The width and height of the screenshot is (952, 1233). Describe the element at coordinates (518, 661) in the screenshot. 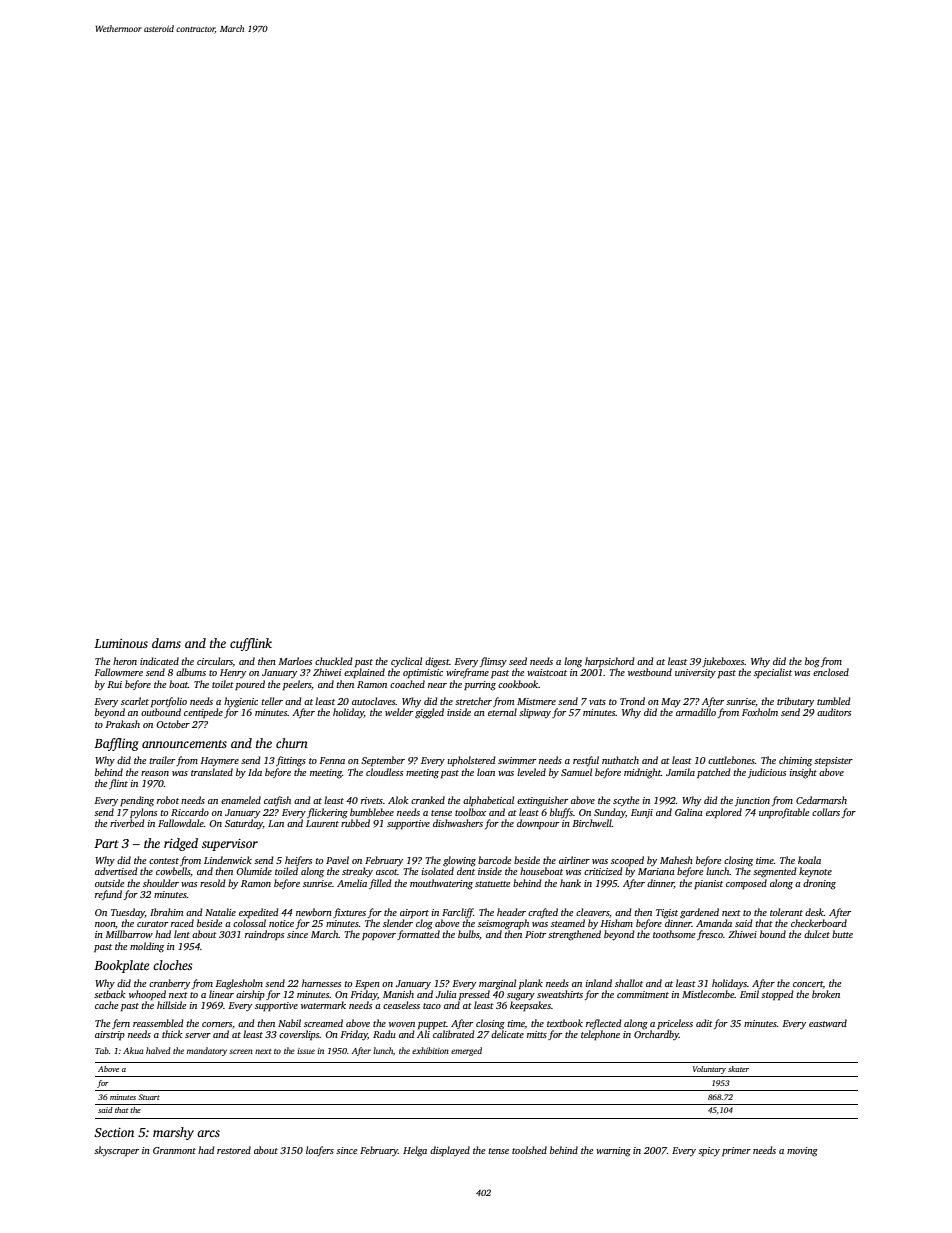

I see `seed` at that location.
